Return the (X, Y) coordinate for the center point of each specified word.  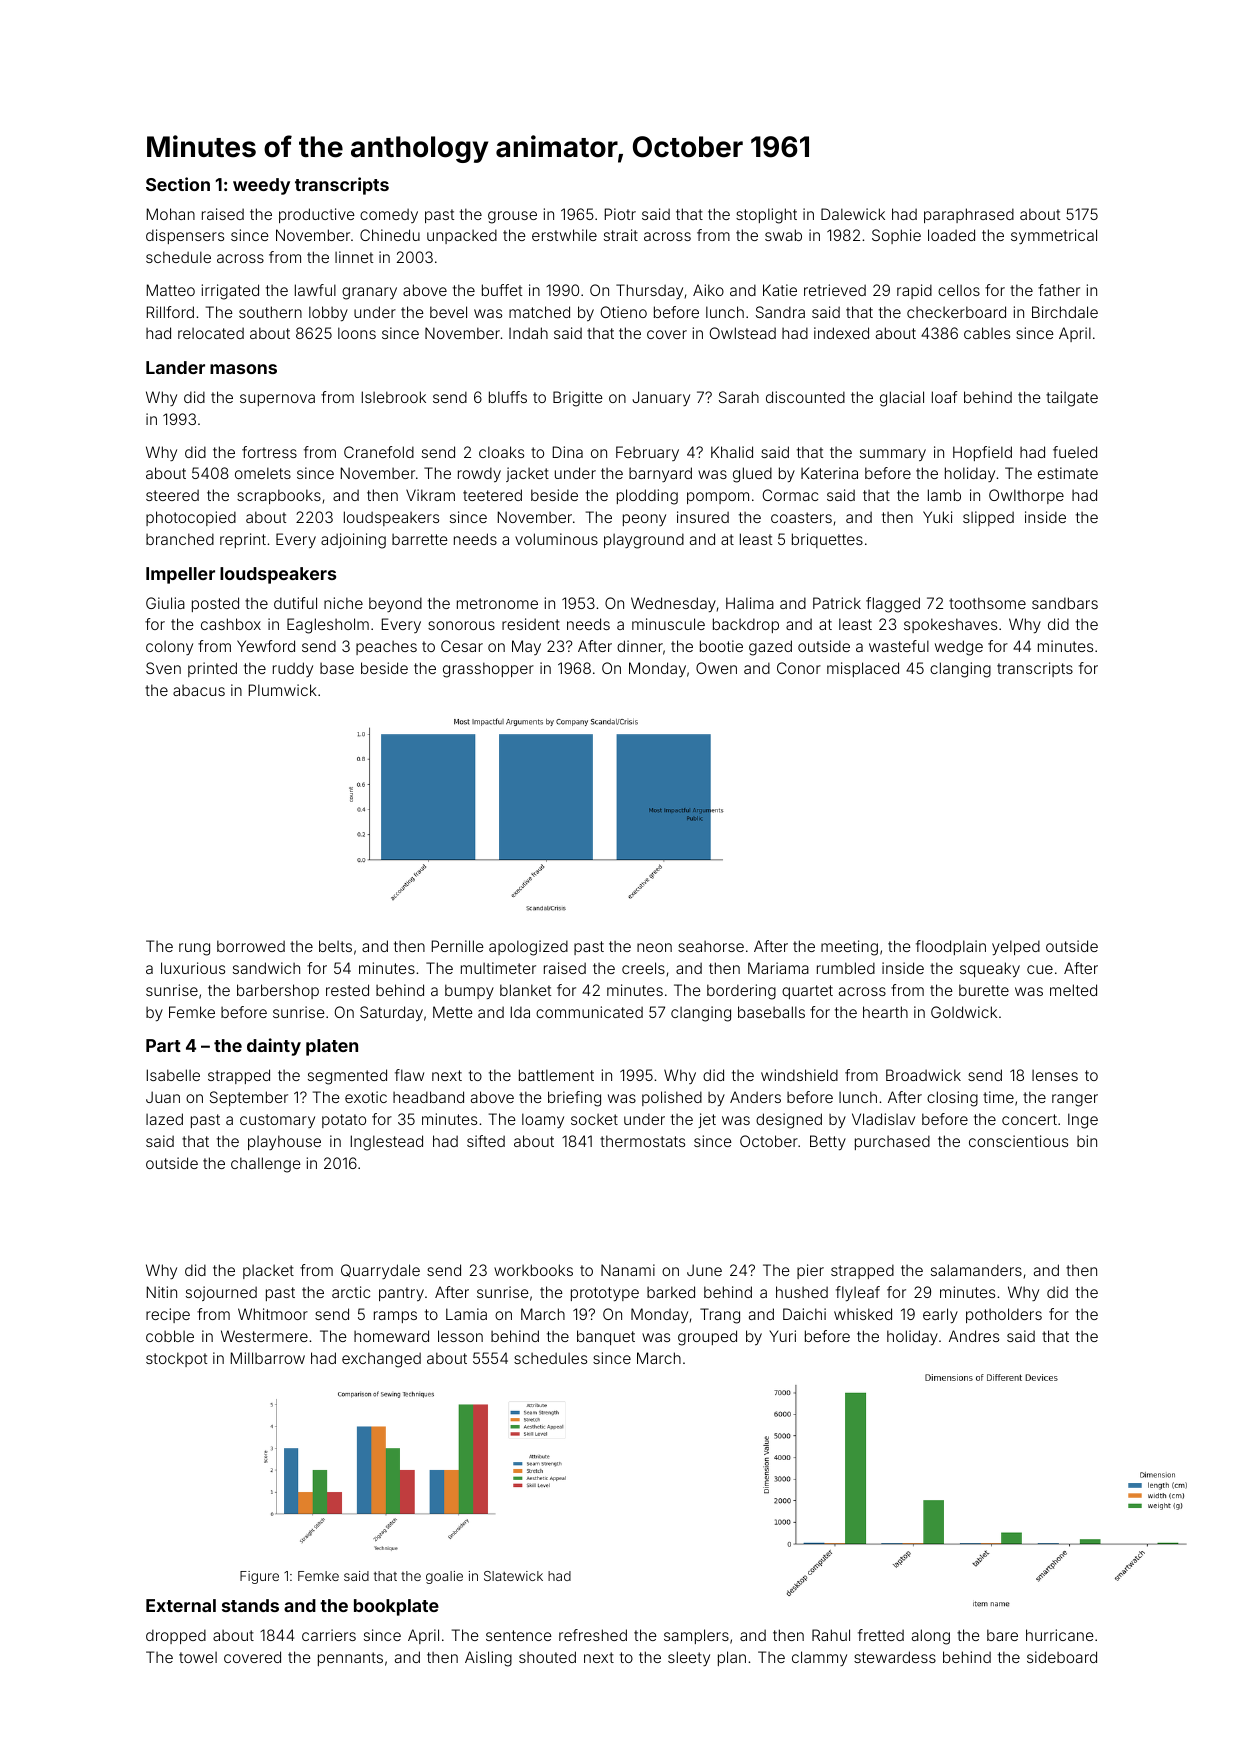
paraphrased (969, 215)
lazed (164, 1119)
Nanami (628, 1270)
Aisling (488, 1659)
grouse (512, 217)
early (940, 1315)
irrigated (230, 292)
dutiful (295, 603)
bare (1002, 1635)
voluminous (556, 539)
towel (198, 1657)
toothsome (987, 603)
